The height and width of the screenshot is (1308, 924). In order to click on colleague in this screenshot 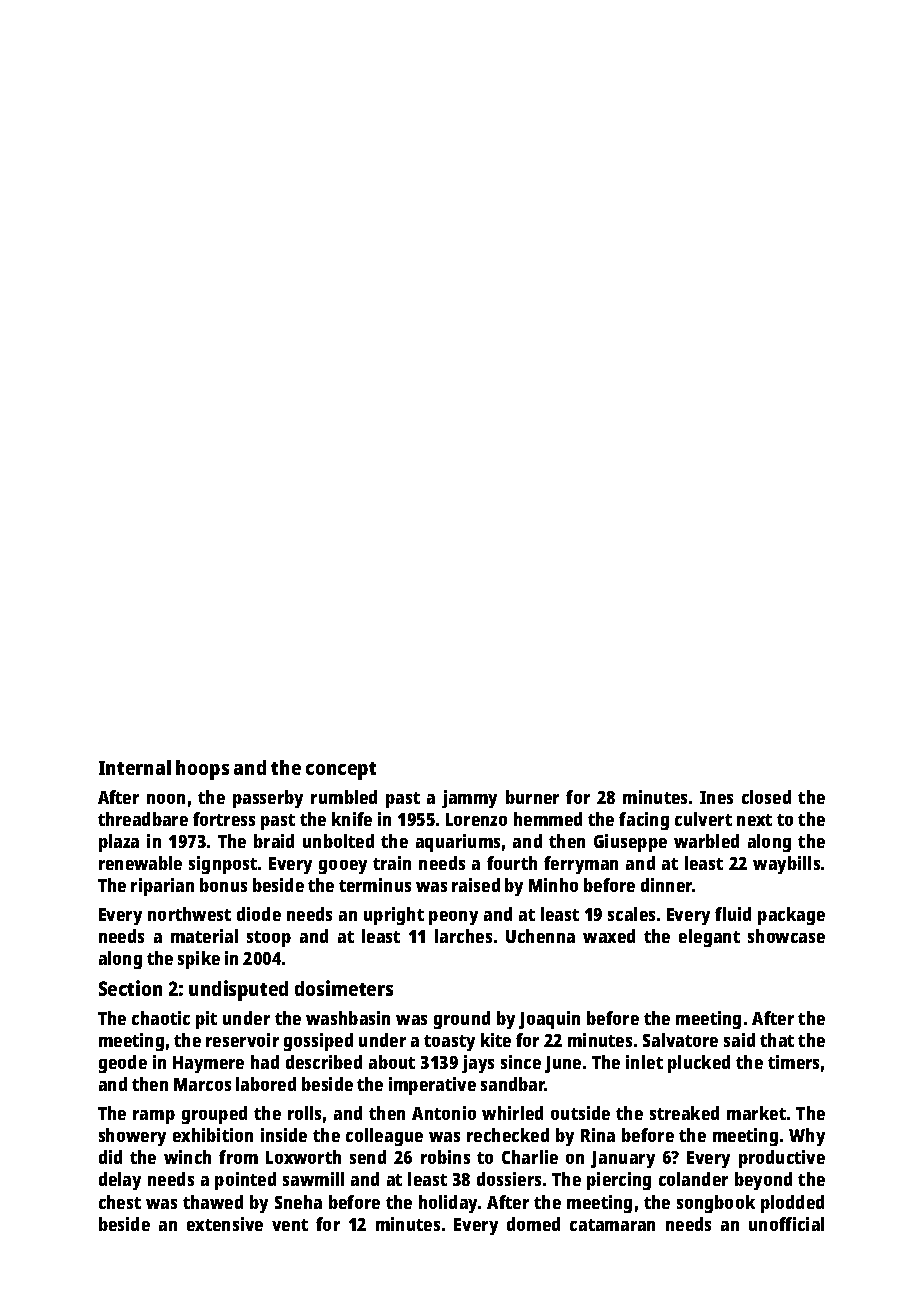, I will do `click(384, 1137)`.
